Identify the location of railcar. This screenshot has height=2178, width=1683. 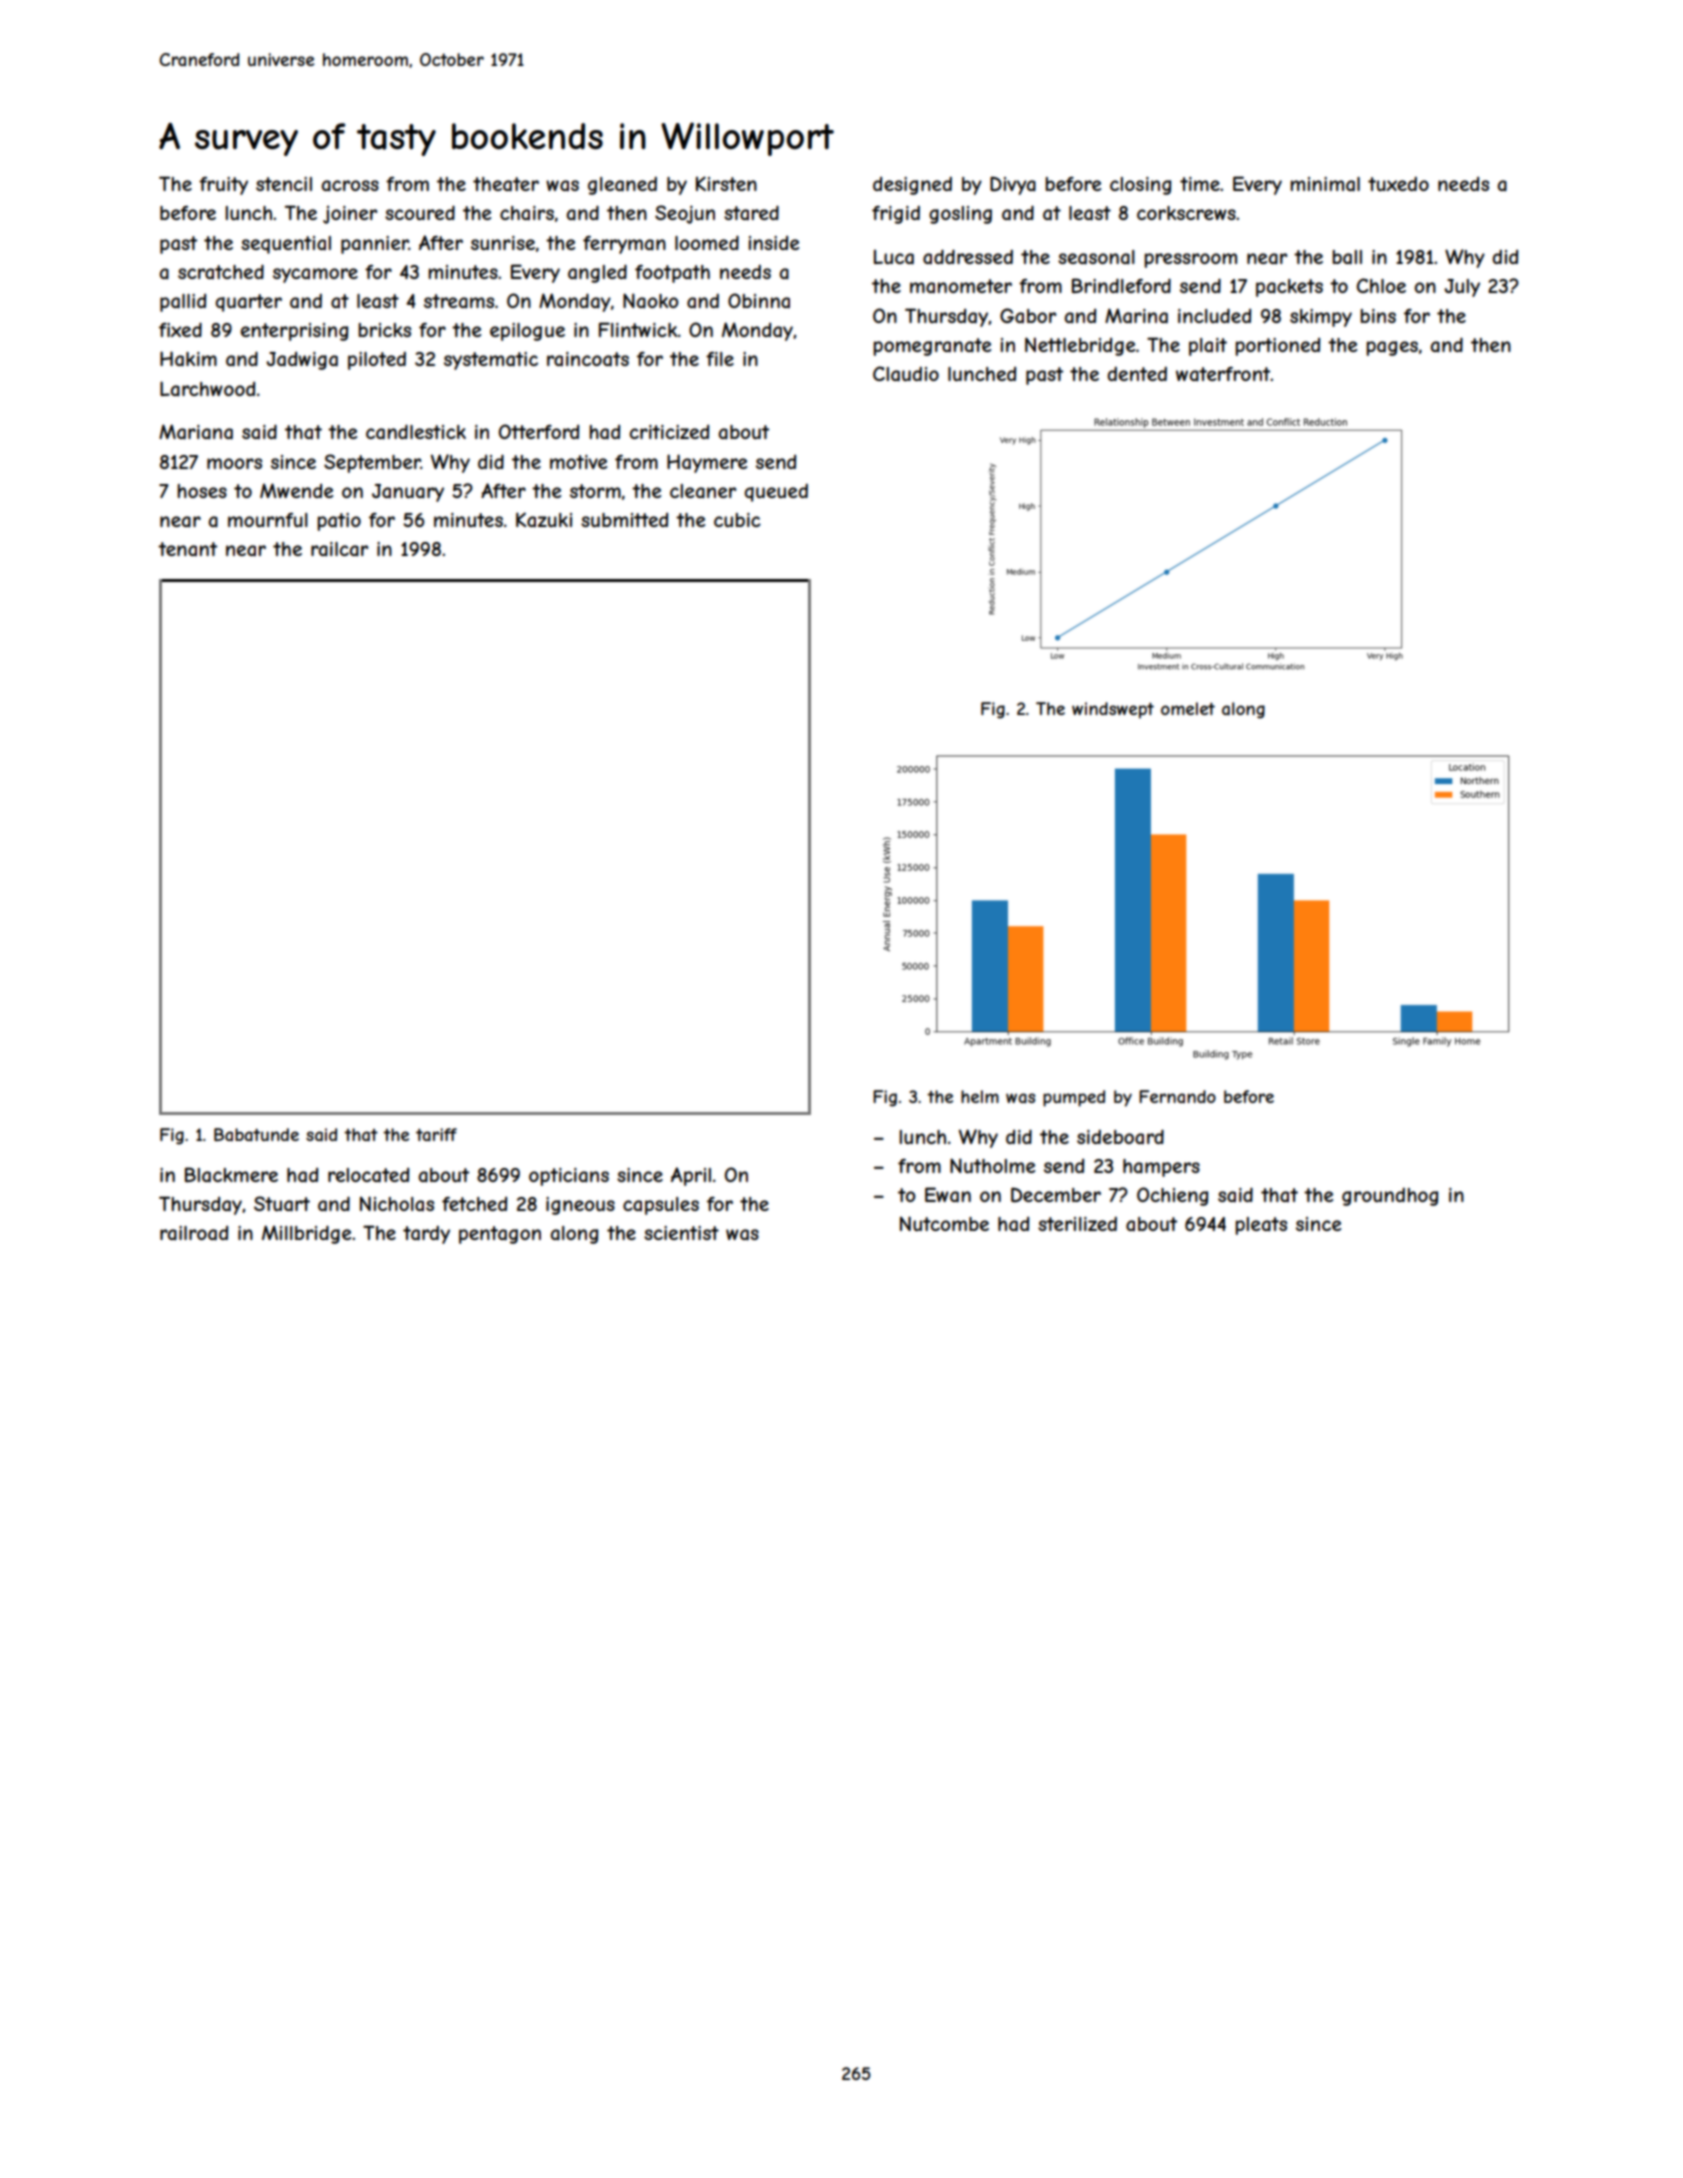
(339, 549).
